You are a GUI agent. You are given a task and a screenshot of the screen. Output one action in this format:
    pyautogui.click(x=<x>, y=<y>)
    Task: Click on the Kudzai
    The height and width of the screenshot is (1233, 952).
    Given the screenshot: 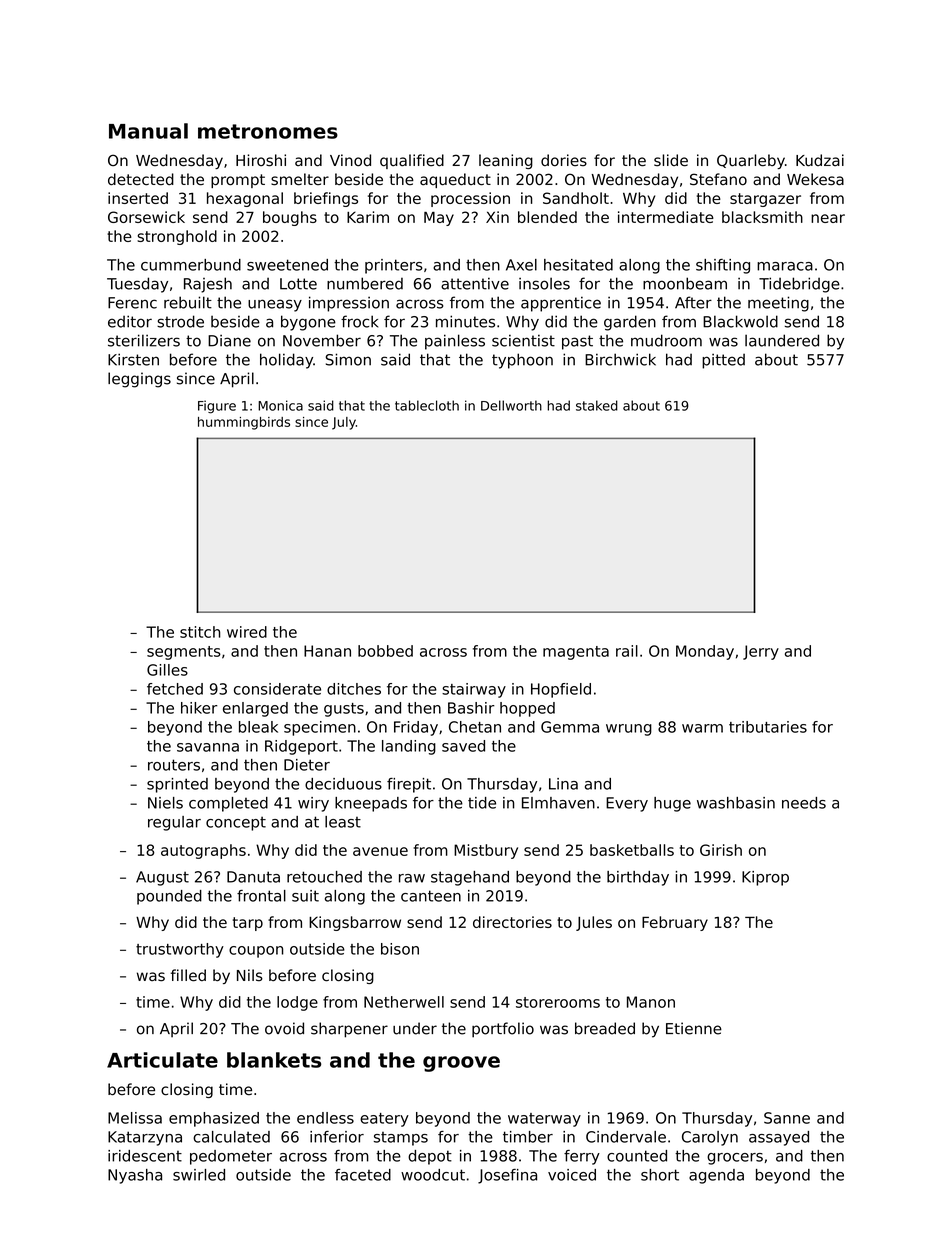 What is the action you would take?
    pyautogui.click(x=820, y=160)
